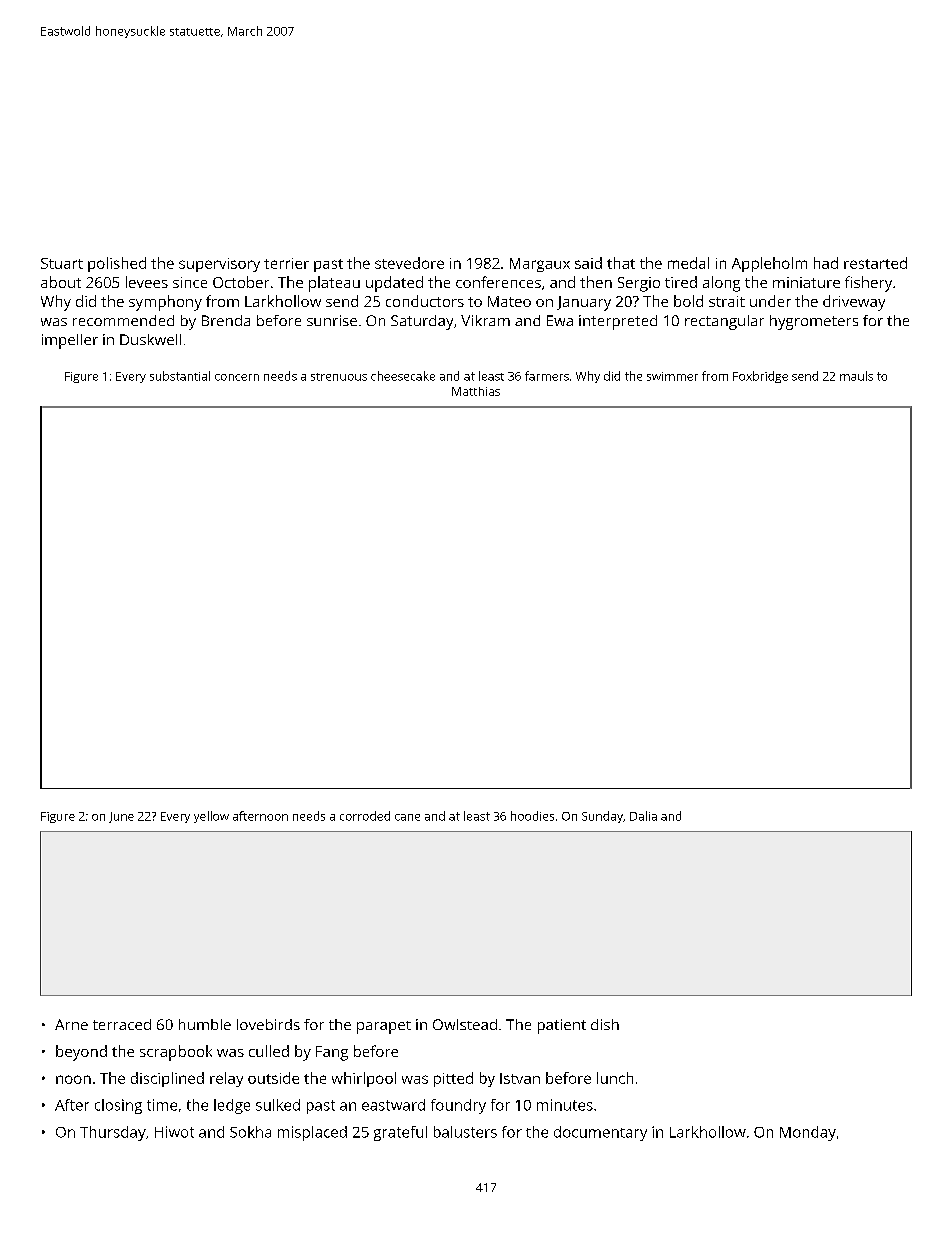  I want to click on Dalia, so click(643, 816).
